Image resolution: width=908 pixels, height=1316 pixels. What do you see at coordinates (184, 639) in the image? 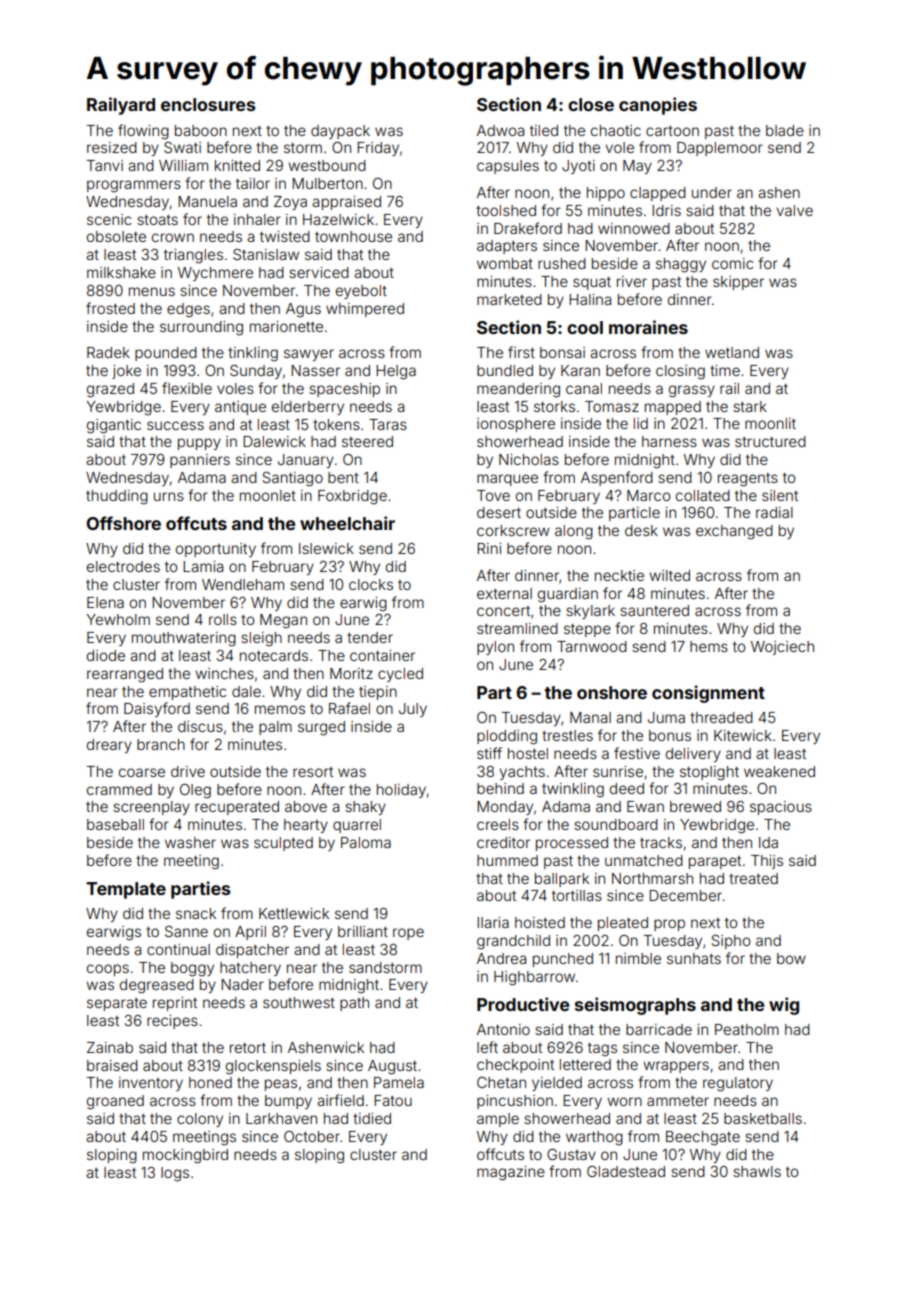
I see `mouthwatering` at bounding box center [184, 639].
